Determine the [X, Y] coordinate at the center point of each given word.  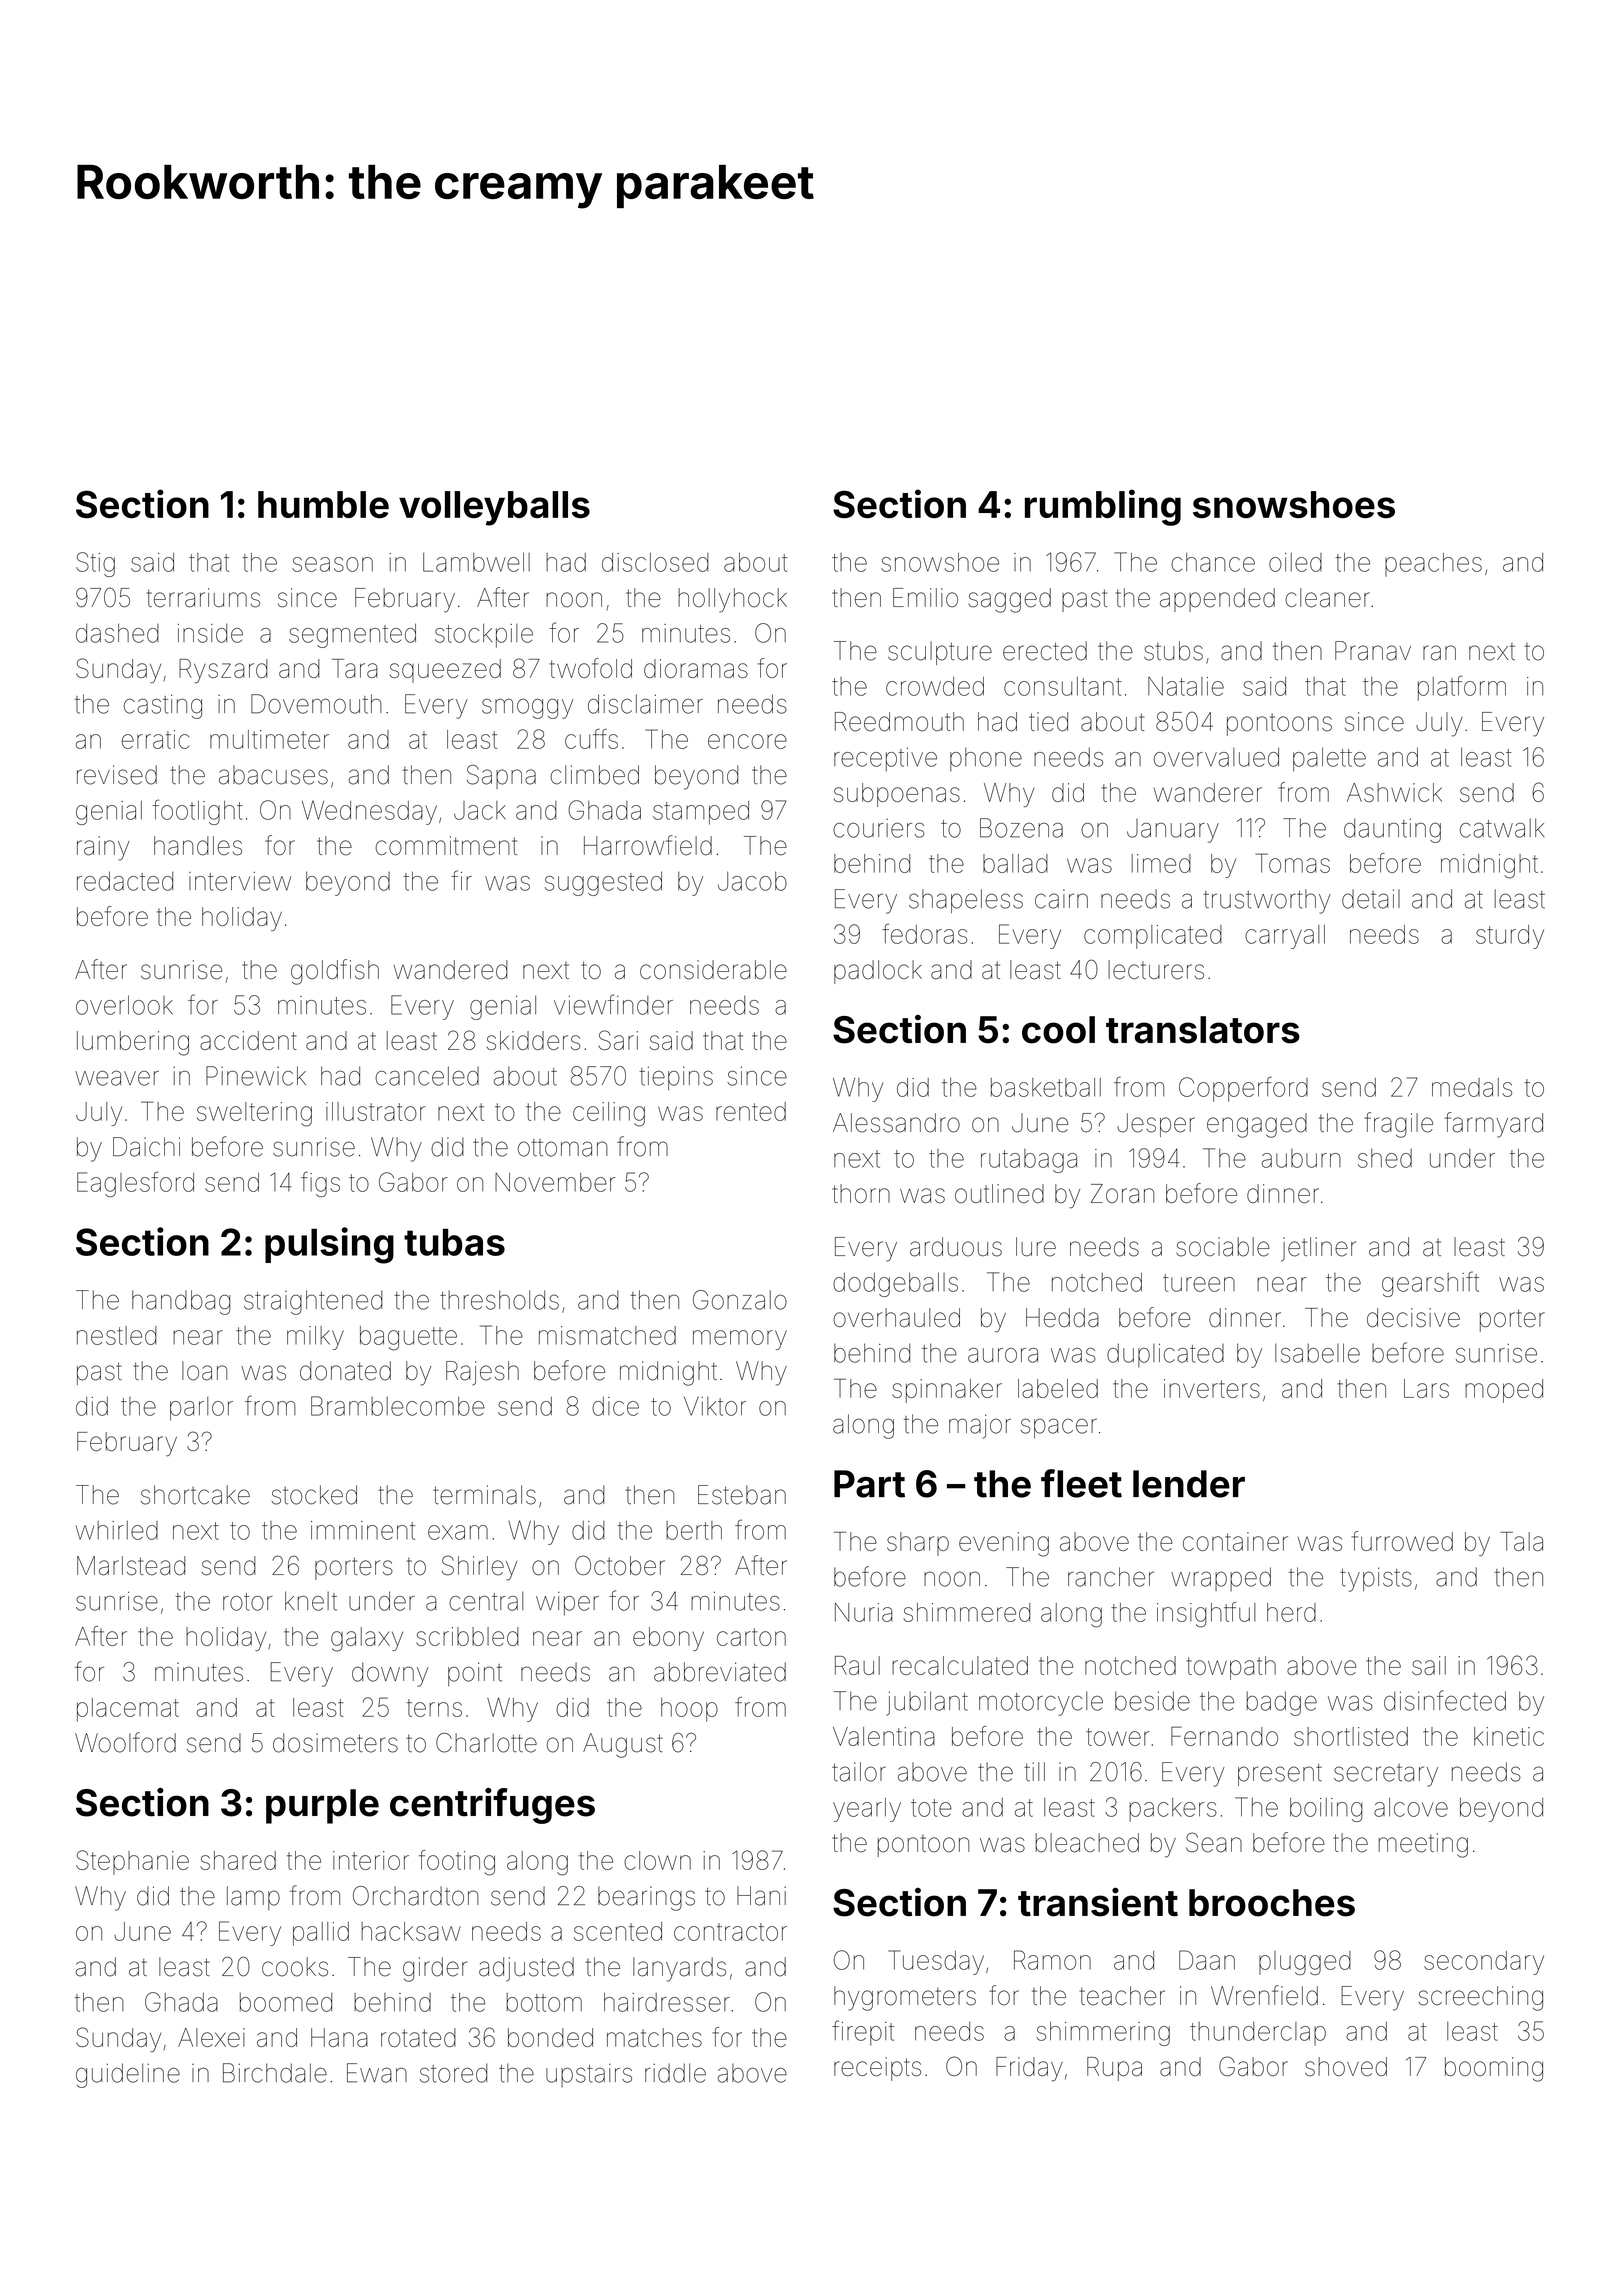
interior [371, 1860]
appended [1217, 600]
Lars [1426, 1388]
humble [323, 504]
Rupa [1114, 2069]
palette [1329, 759]
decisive [1413, 1317]
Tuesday [936, 1962]
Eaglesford [135, 1184]
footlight [197, 812]
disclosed [655, 562]
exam [458, 1532]
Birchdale [275, 2073]
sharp [918, 1544]
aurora [1003, 1355]
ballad [1015, 863]
